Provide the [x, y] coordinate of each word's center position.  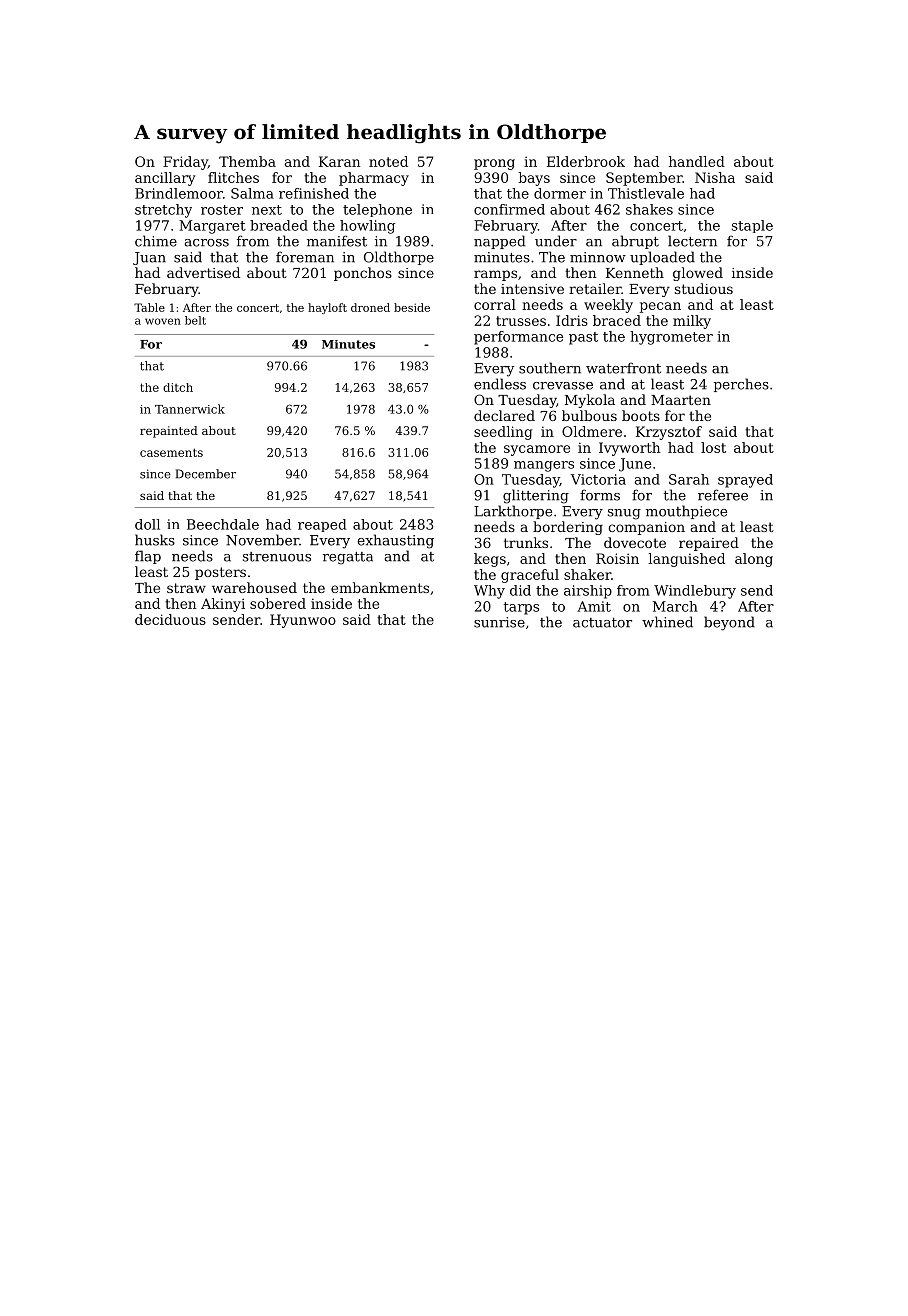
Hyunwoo [303, 621]
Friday [185, 163]
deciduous [170, 619]
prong [494, 164]
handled [697, 161]
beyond [729, 623]
